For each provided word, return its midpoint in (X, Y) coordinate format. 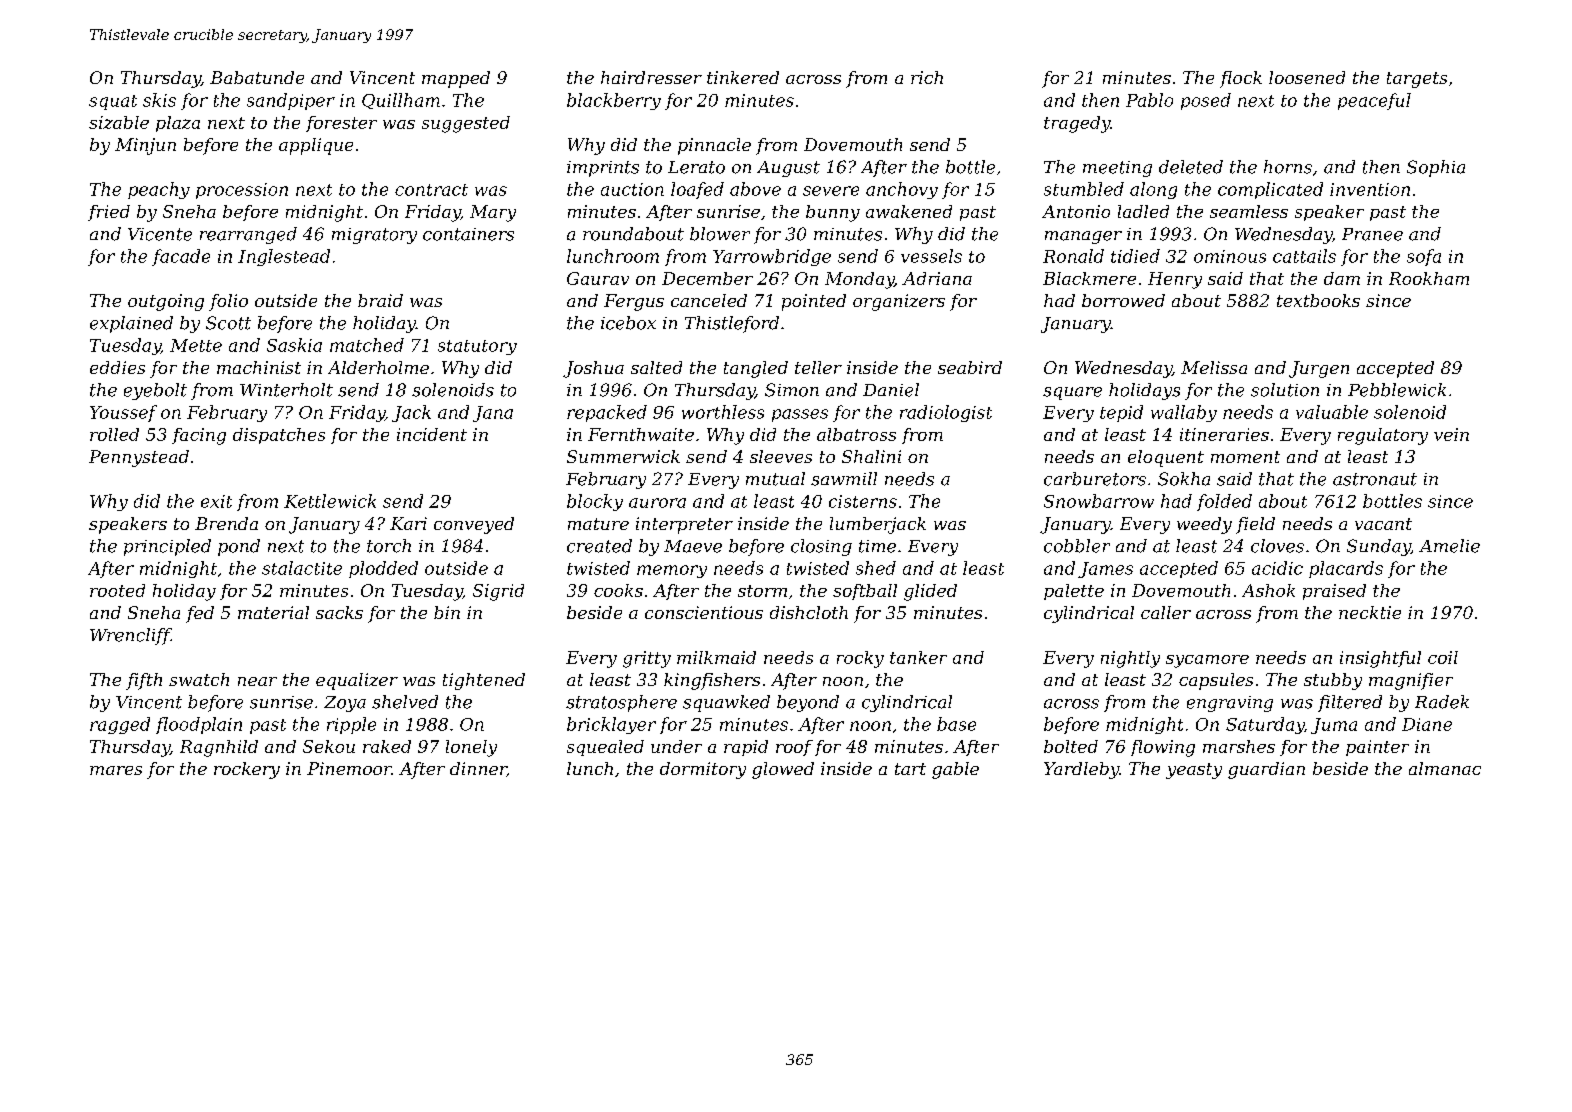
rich (927, 77)
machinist (259, 367)
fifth (144, 681)
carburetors (1095, 479)
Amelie (1449, 546)
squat (113, 102)
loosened (1307, 77)
